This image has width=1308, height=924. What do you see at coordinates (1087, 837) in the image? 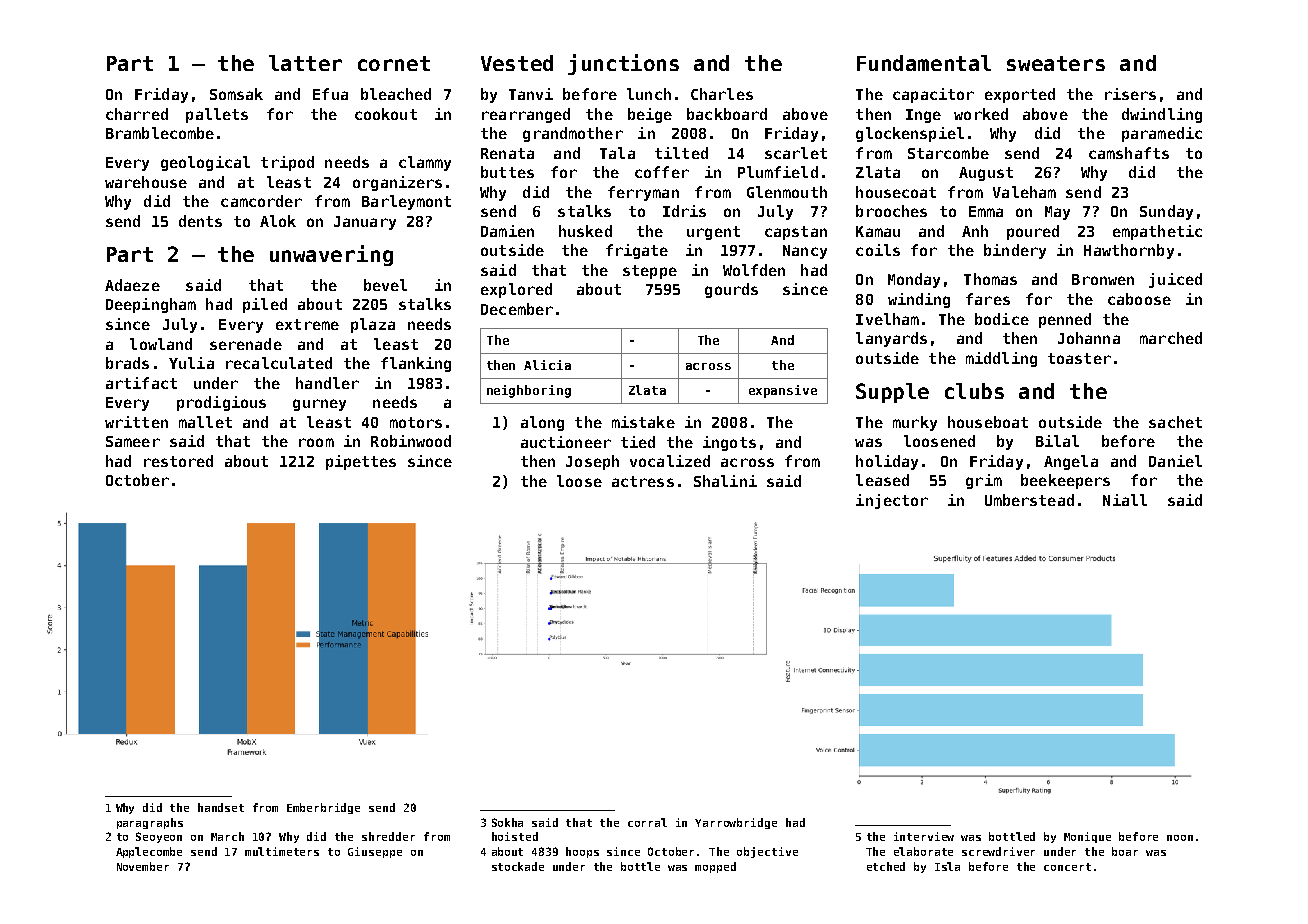
I see `Monique` at bounding box center [1087, 837].
